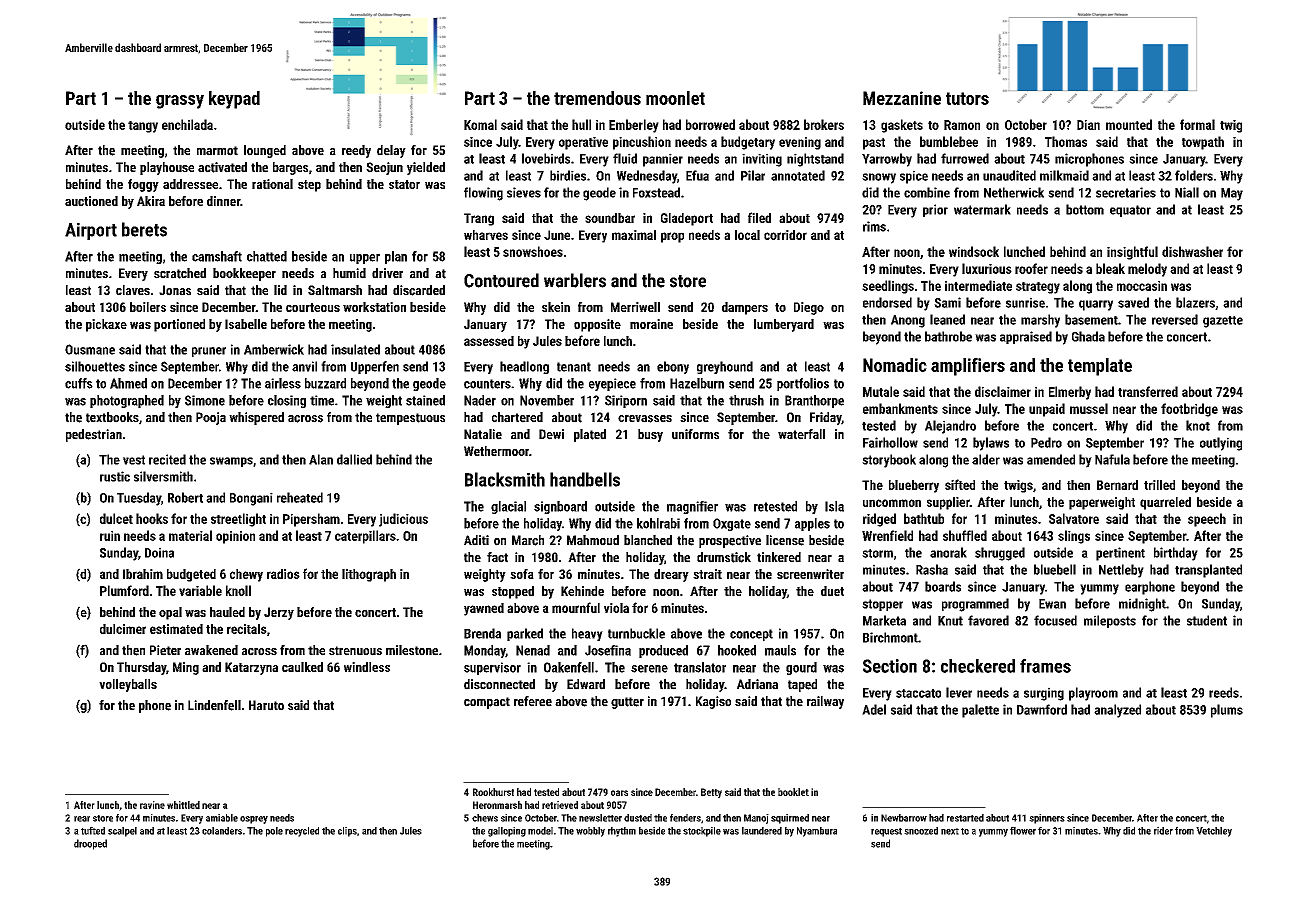 This image has height=924, width=1308. Describe the element at coordinates (1197, 124) in the image. I see `formal` at that location.
